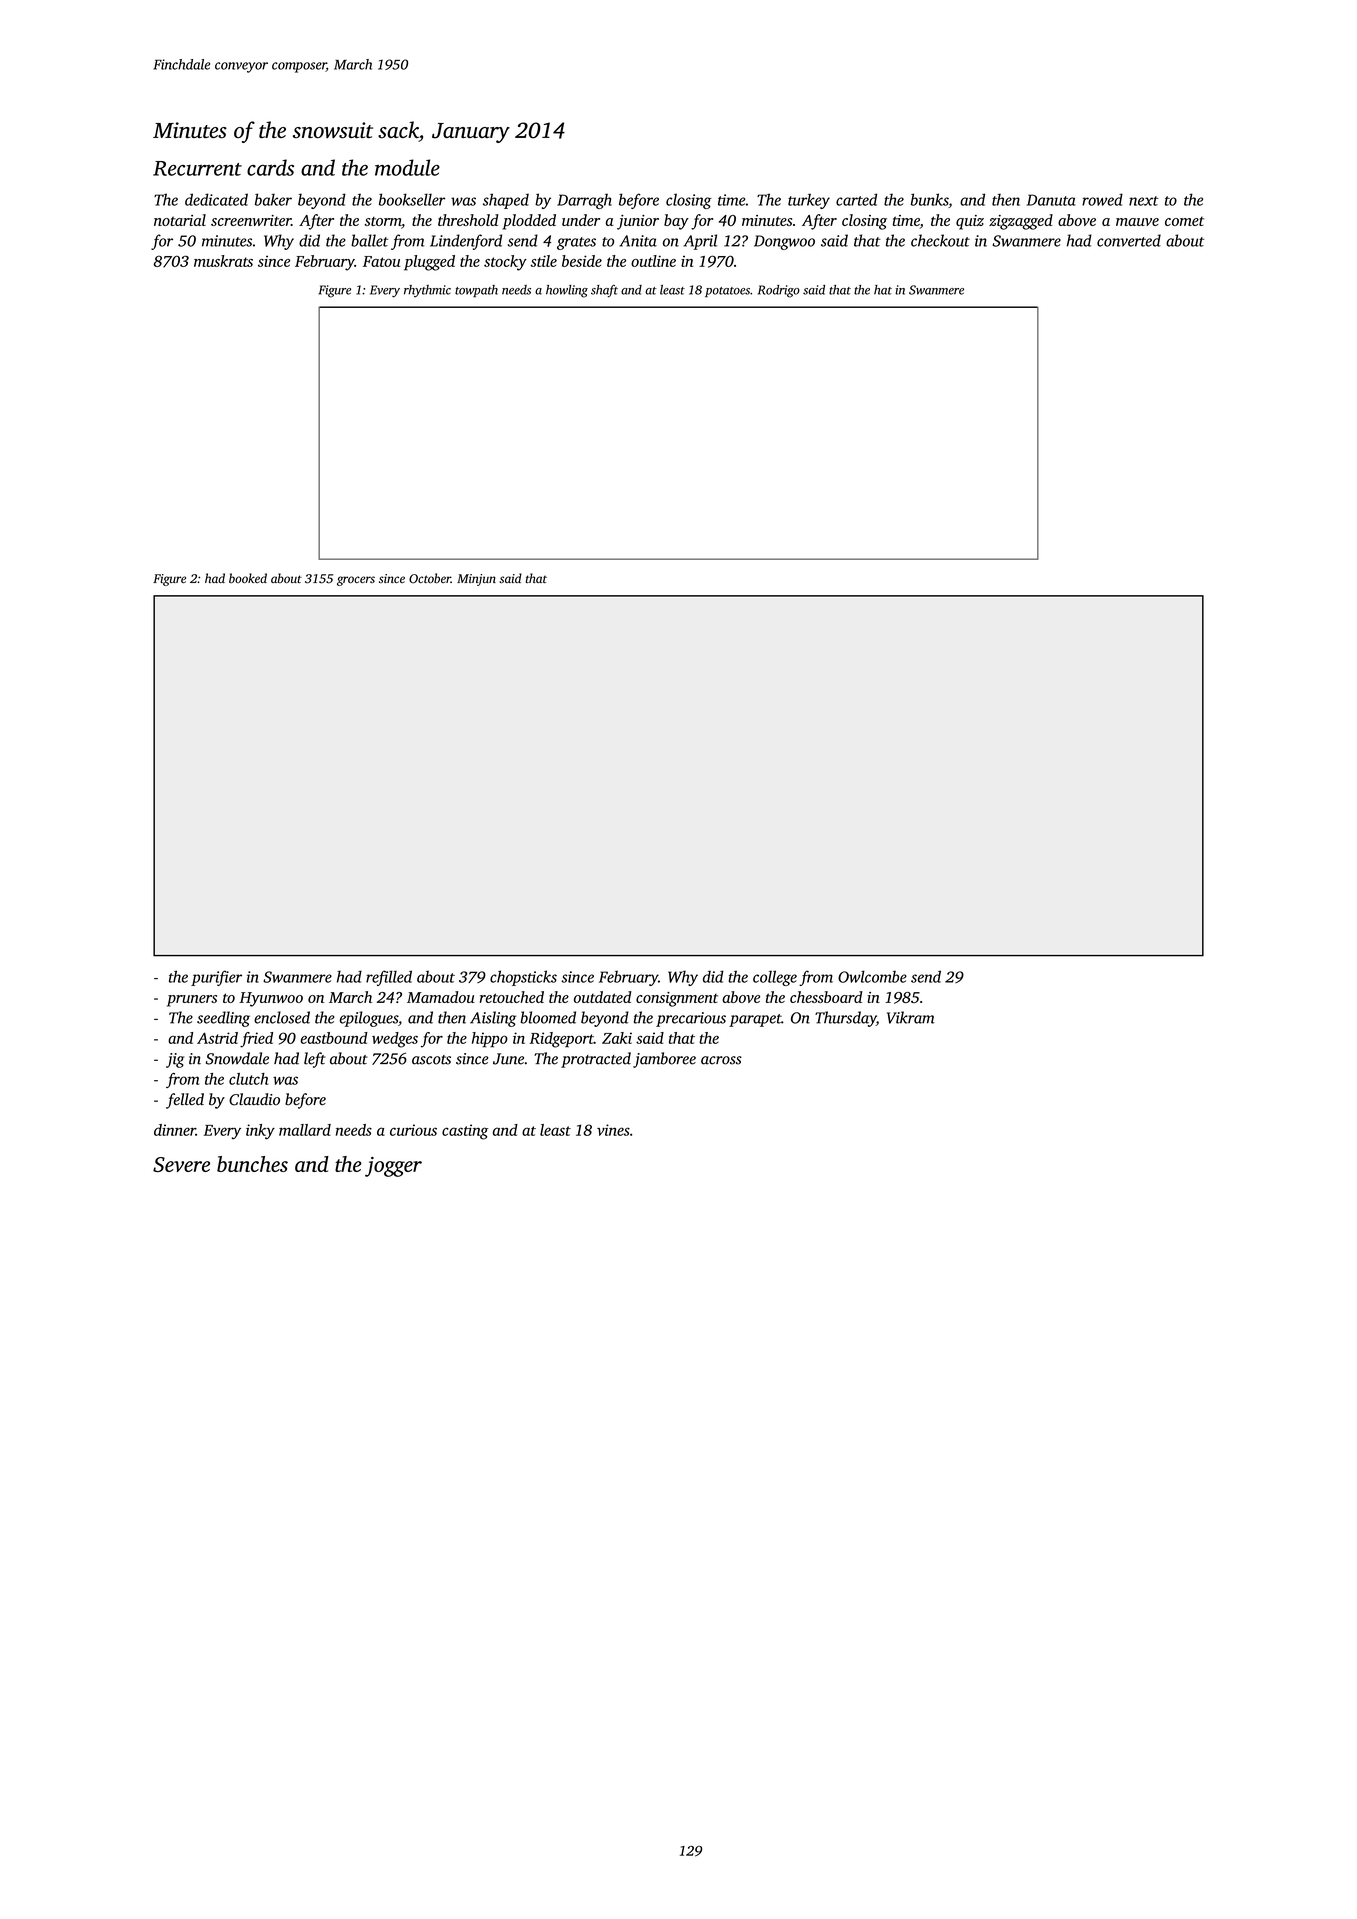 The width and height of the page is (1357, 1919). What do you see at coordinates (476, 580) in the page?
I see `Minjun` at bounding box center [476, 580].
